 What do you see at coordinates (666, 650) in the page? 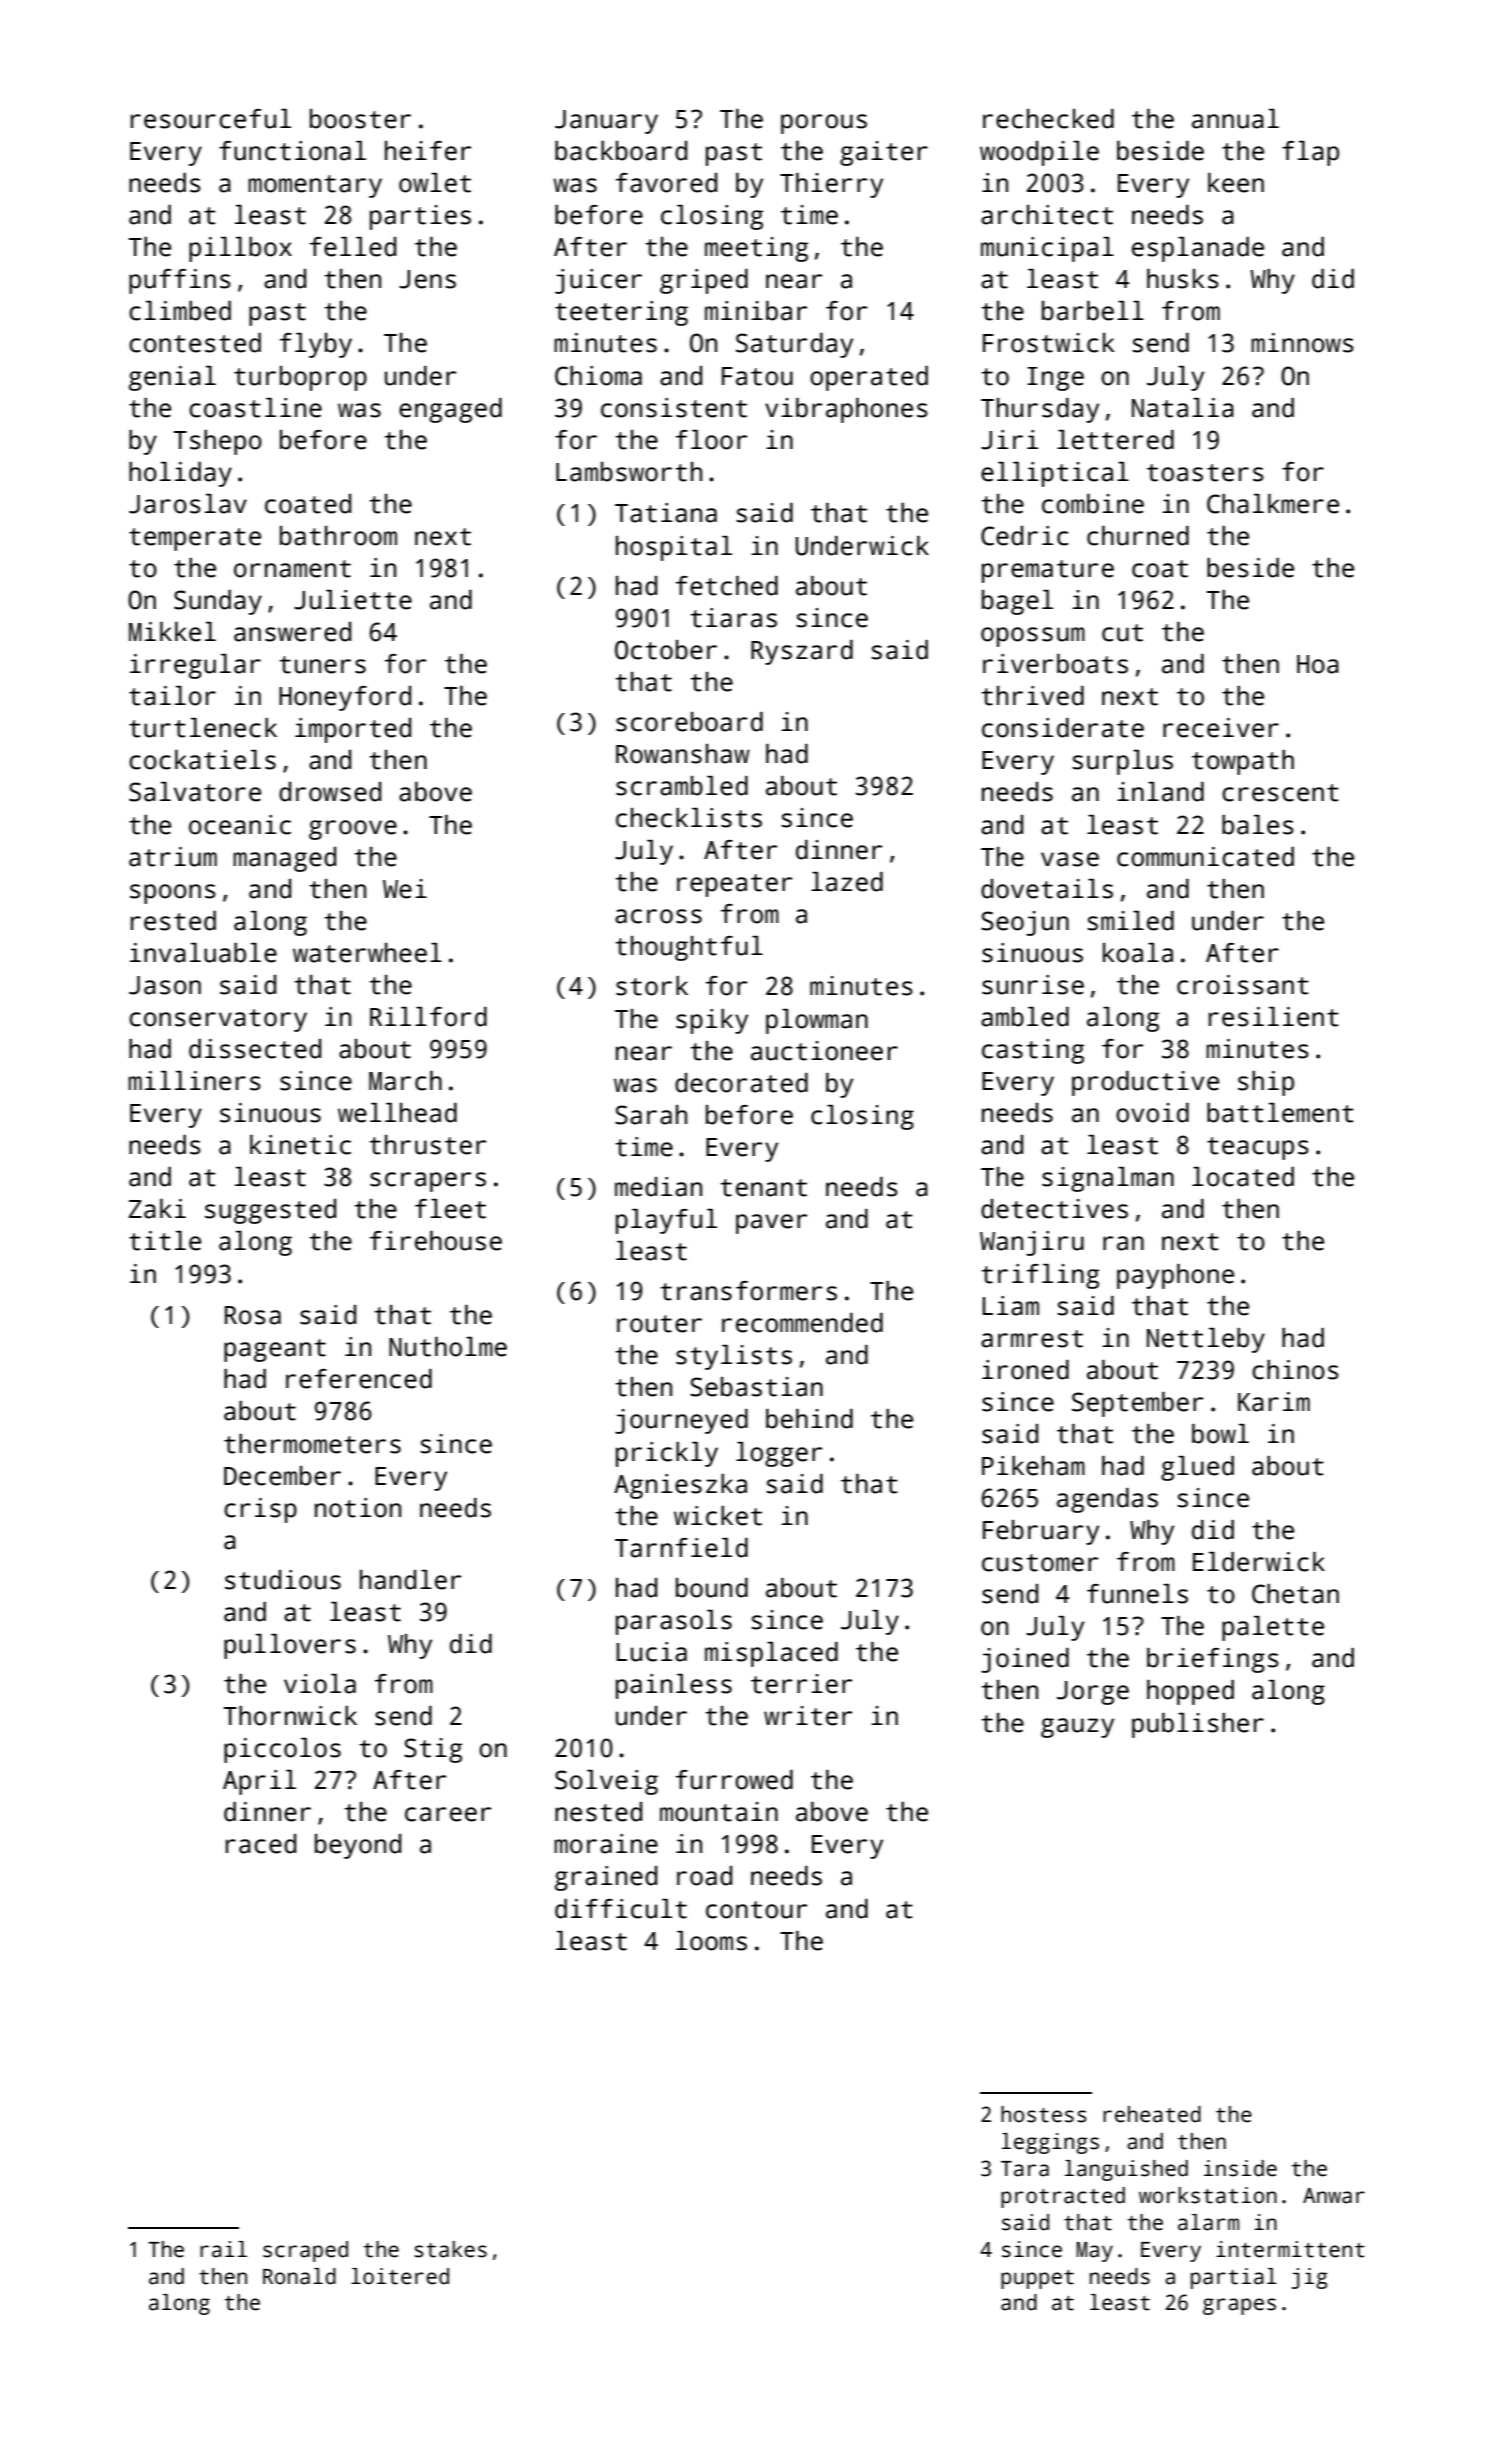
I see `October` at bounding box center [666, 650].
